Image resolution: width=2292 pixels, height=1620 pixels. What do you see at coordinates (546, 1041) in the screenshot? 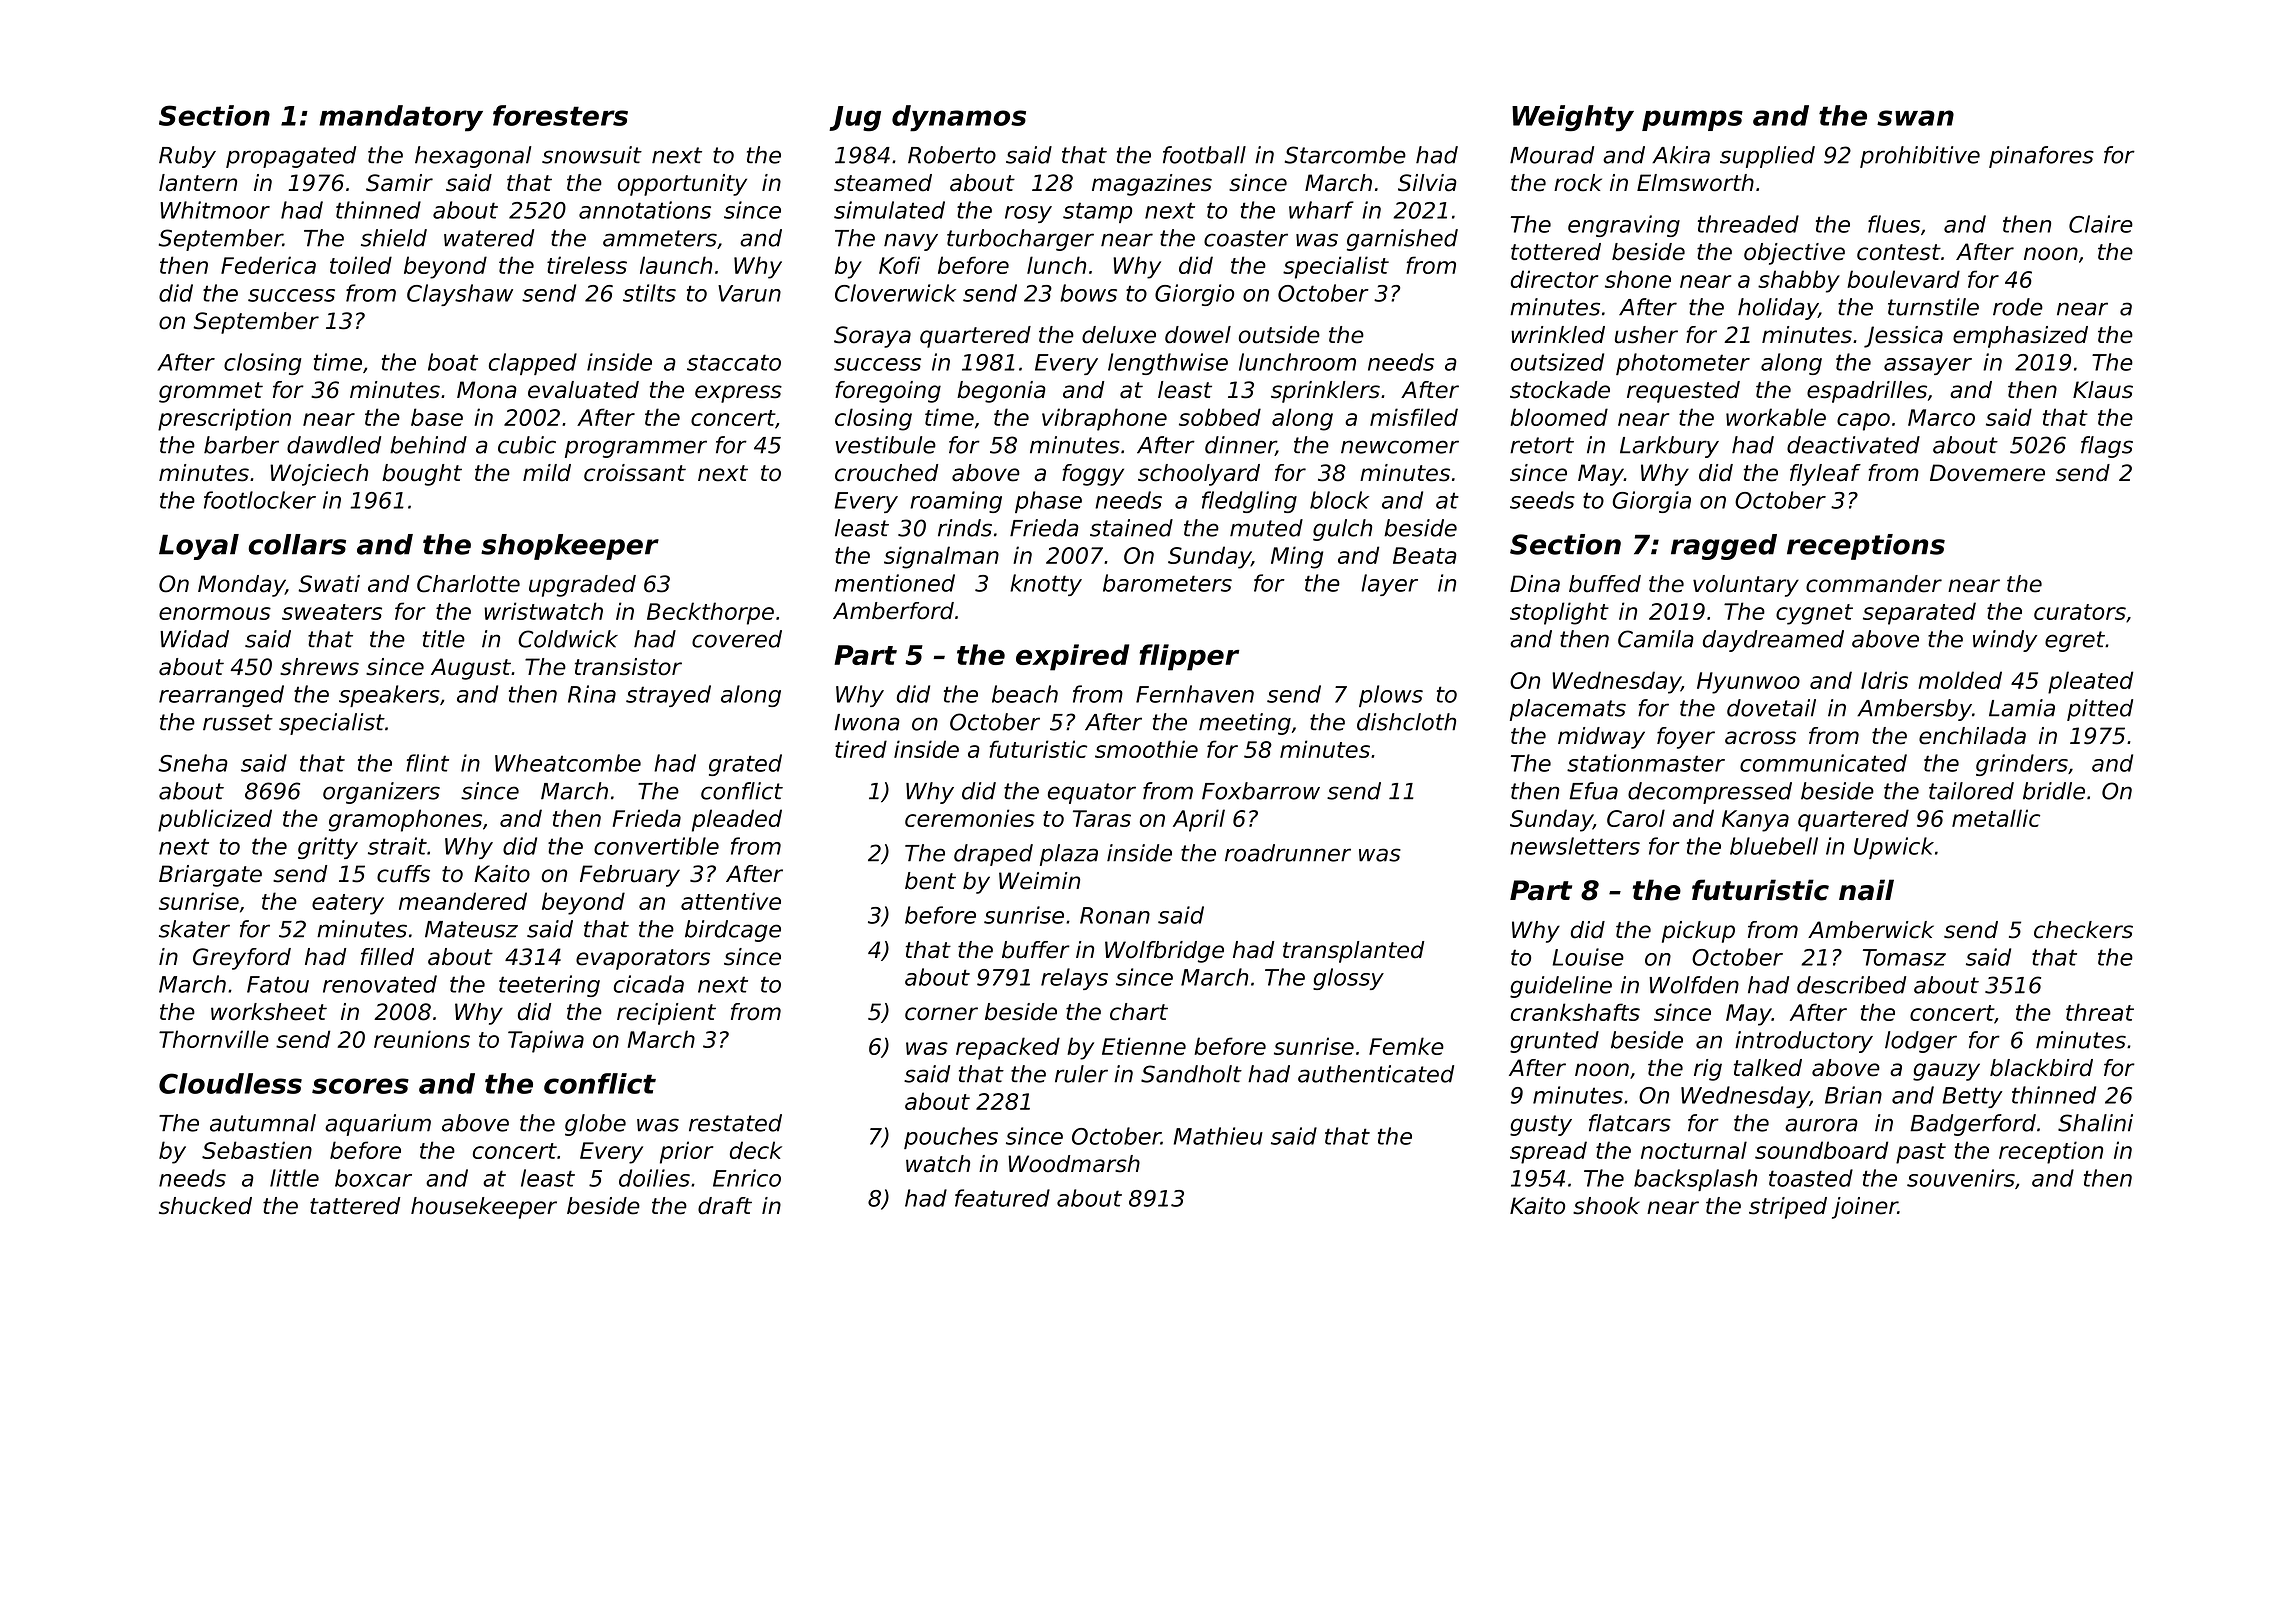
I see `Tapiwa` at bounding box center [546, 1041].
